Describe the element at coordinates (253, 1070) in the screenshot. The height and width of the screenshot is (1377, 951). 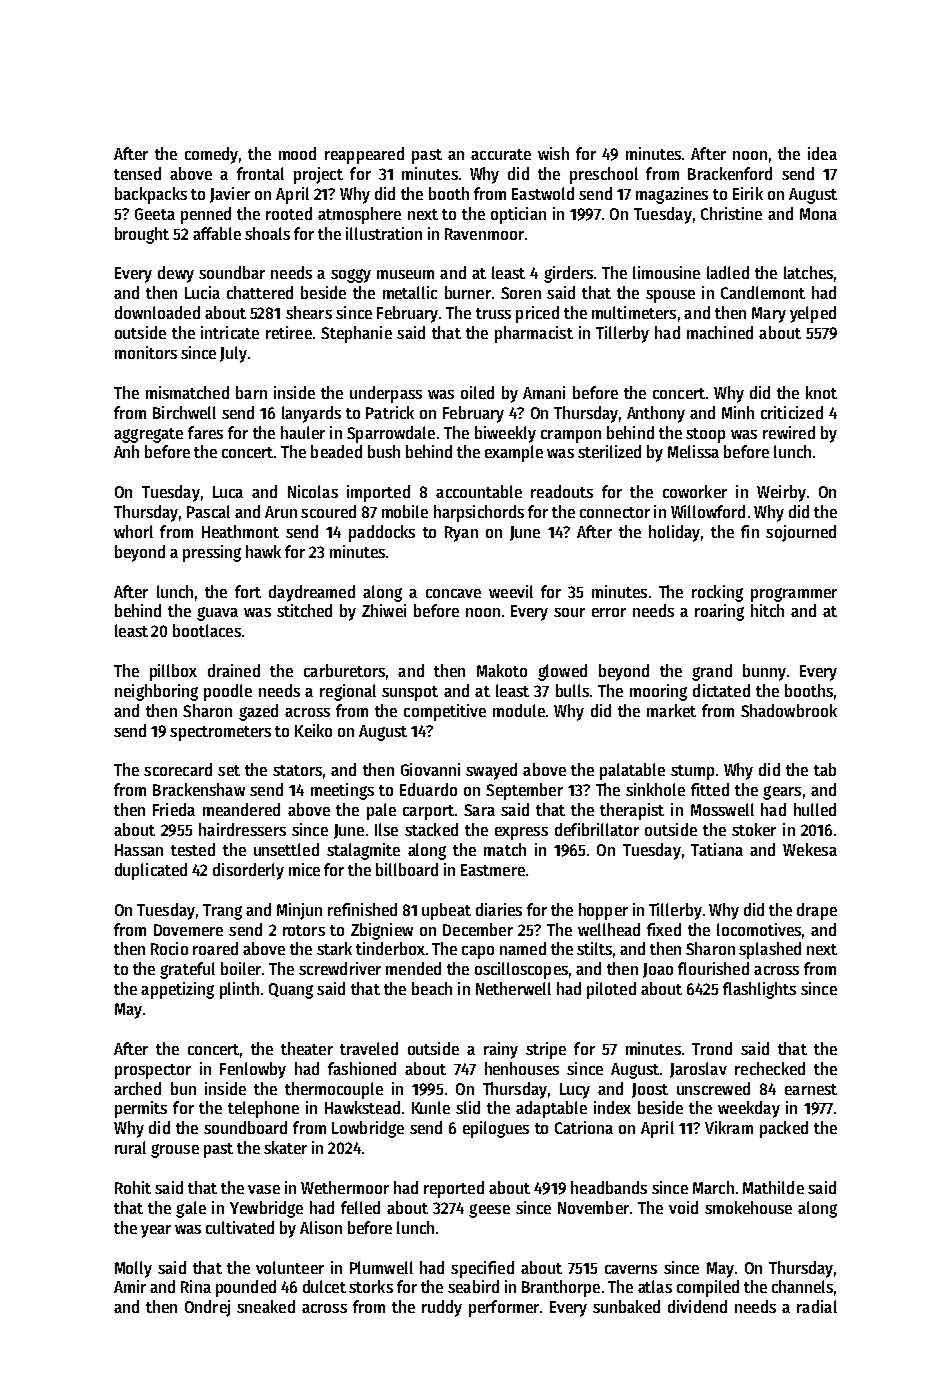
I see `Fenlowby` at that location.
